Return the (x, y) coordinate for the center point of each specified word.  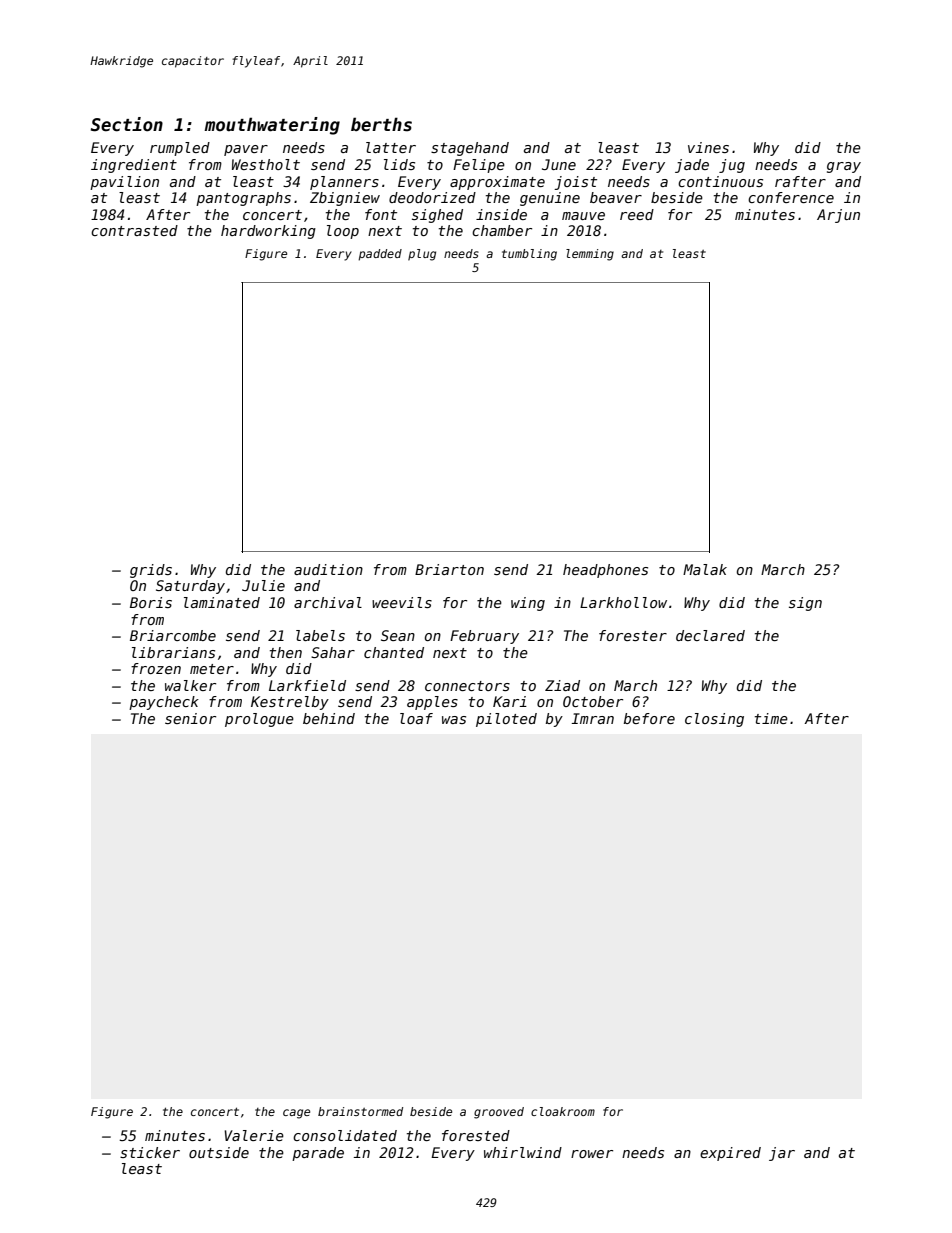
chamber (502, 230)
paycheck (164, 703)
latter (391, 147)
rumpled (180, 149)
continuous (720, 181)
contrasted (134, 230)
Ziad (562, 685)
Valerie (254, 1135)
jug (732, 166)
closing (714, 720)
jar (782, 1154)
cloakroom (563, 1111)
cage (296, 1114)
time (771, 718)
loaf (416, 718)
